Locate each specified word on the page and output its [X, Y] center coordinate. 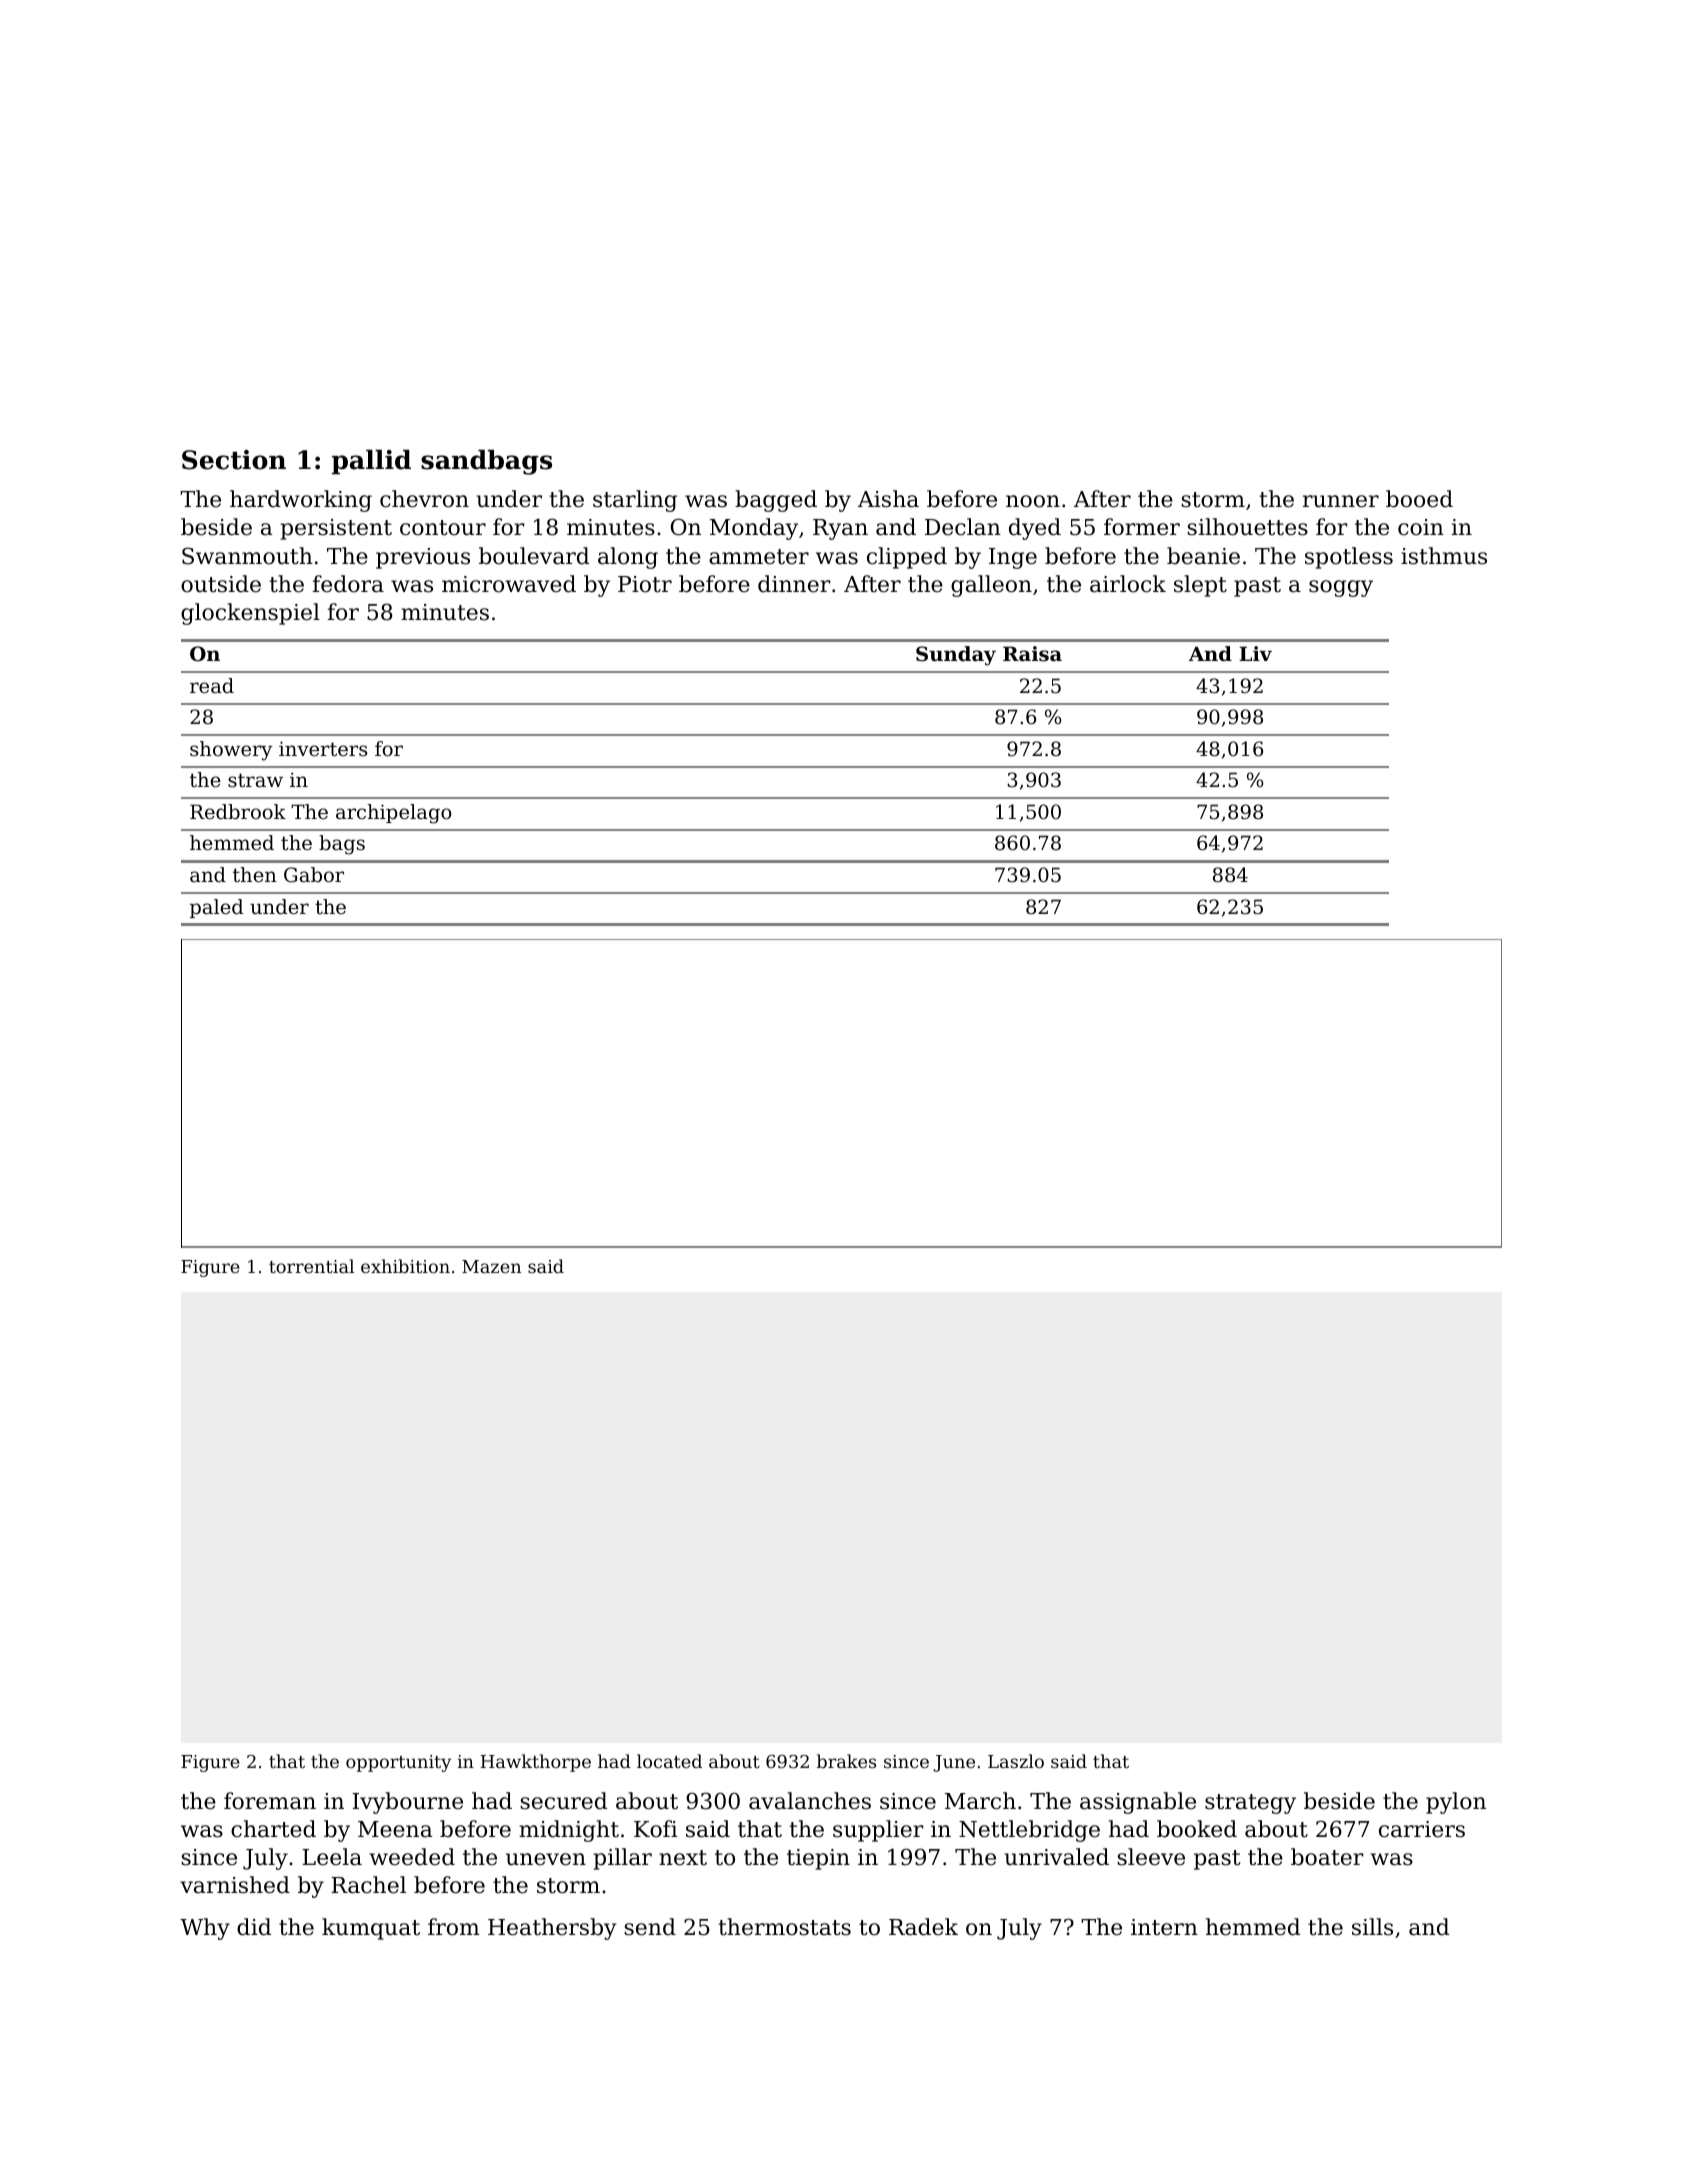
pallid [371, 462]
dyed [1035, 529]
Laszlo [1016, 1761]
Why [205, 1929]
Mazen [491, 1266]
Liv [1255, 653]
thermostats [784, 1927]
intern [1164, 1927]
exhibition [405, 1266]
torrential [311, 1266]
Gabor [314, 875]
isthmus [1444, 556]
